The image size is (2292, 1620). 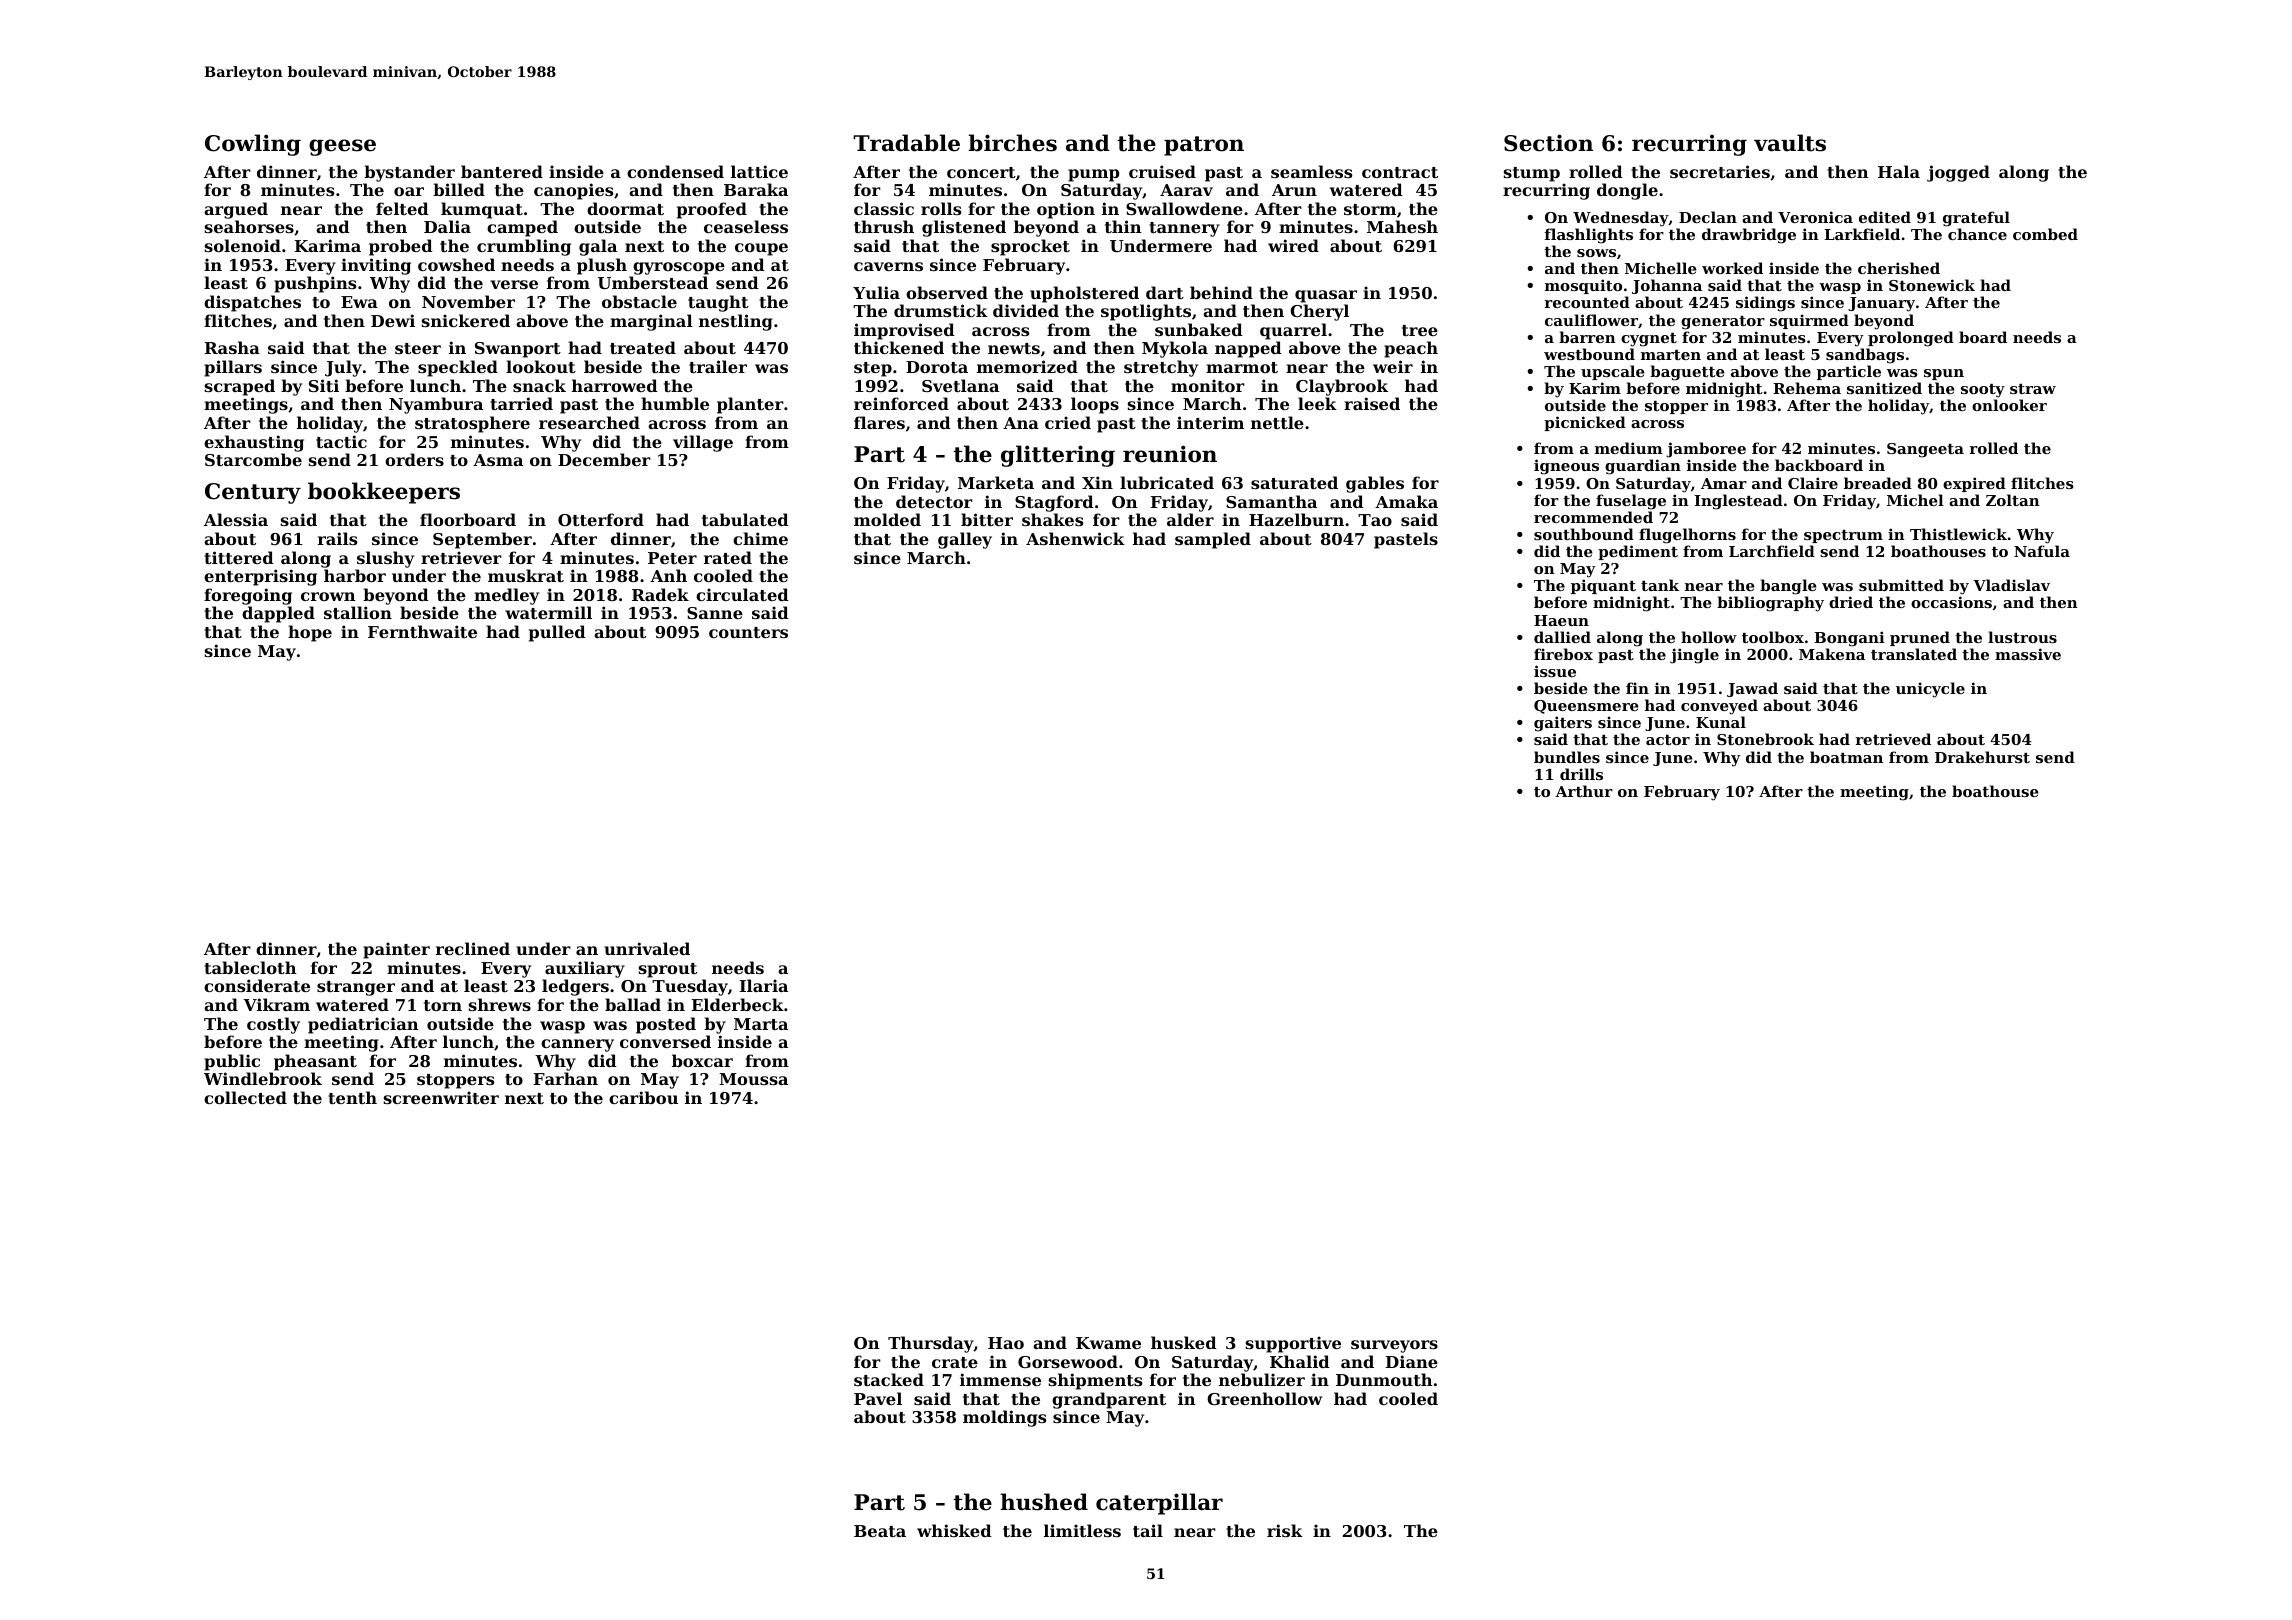 I want to click on picnicked, so click(x=1585, y=423).
